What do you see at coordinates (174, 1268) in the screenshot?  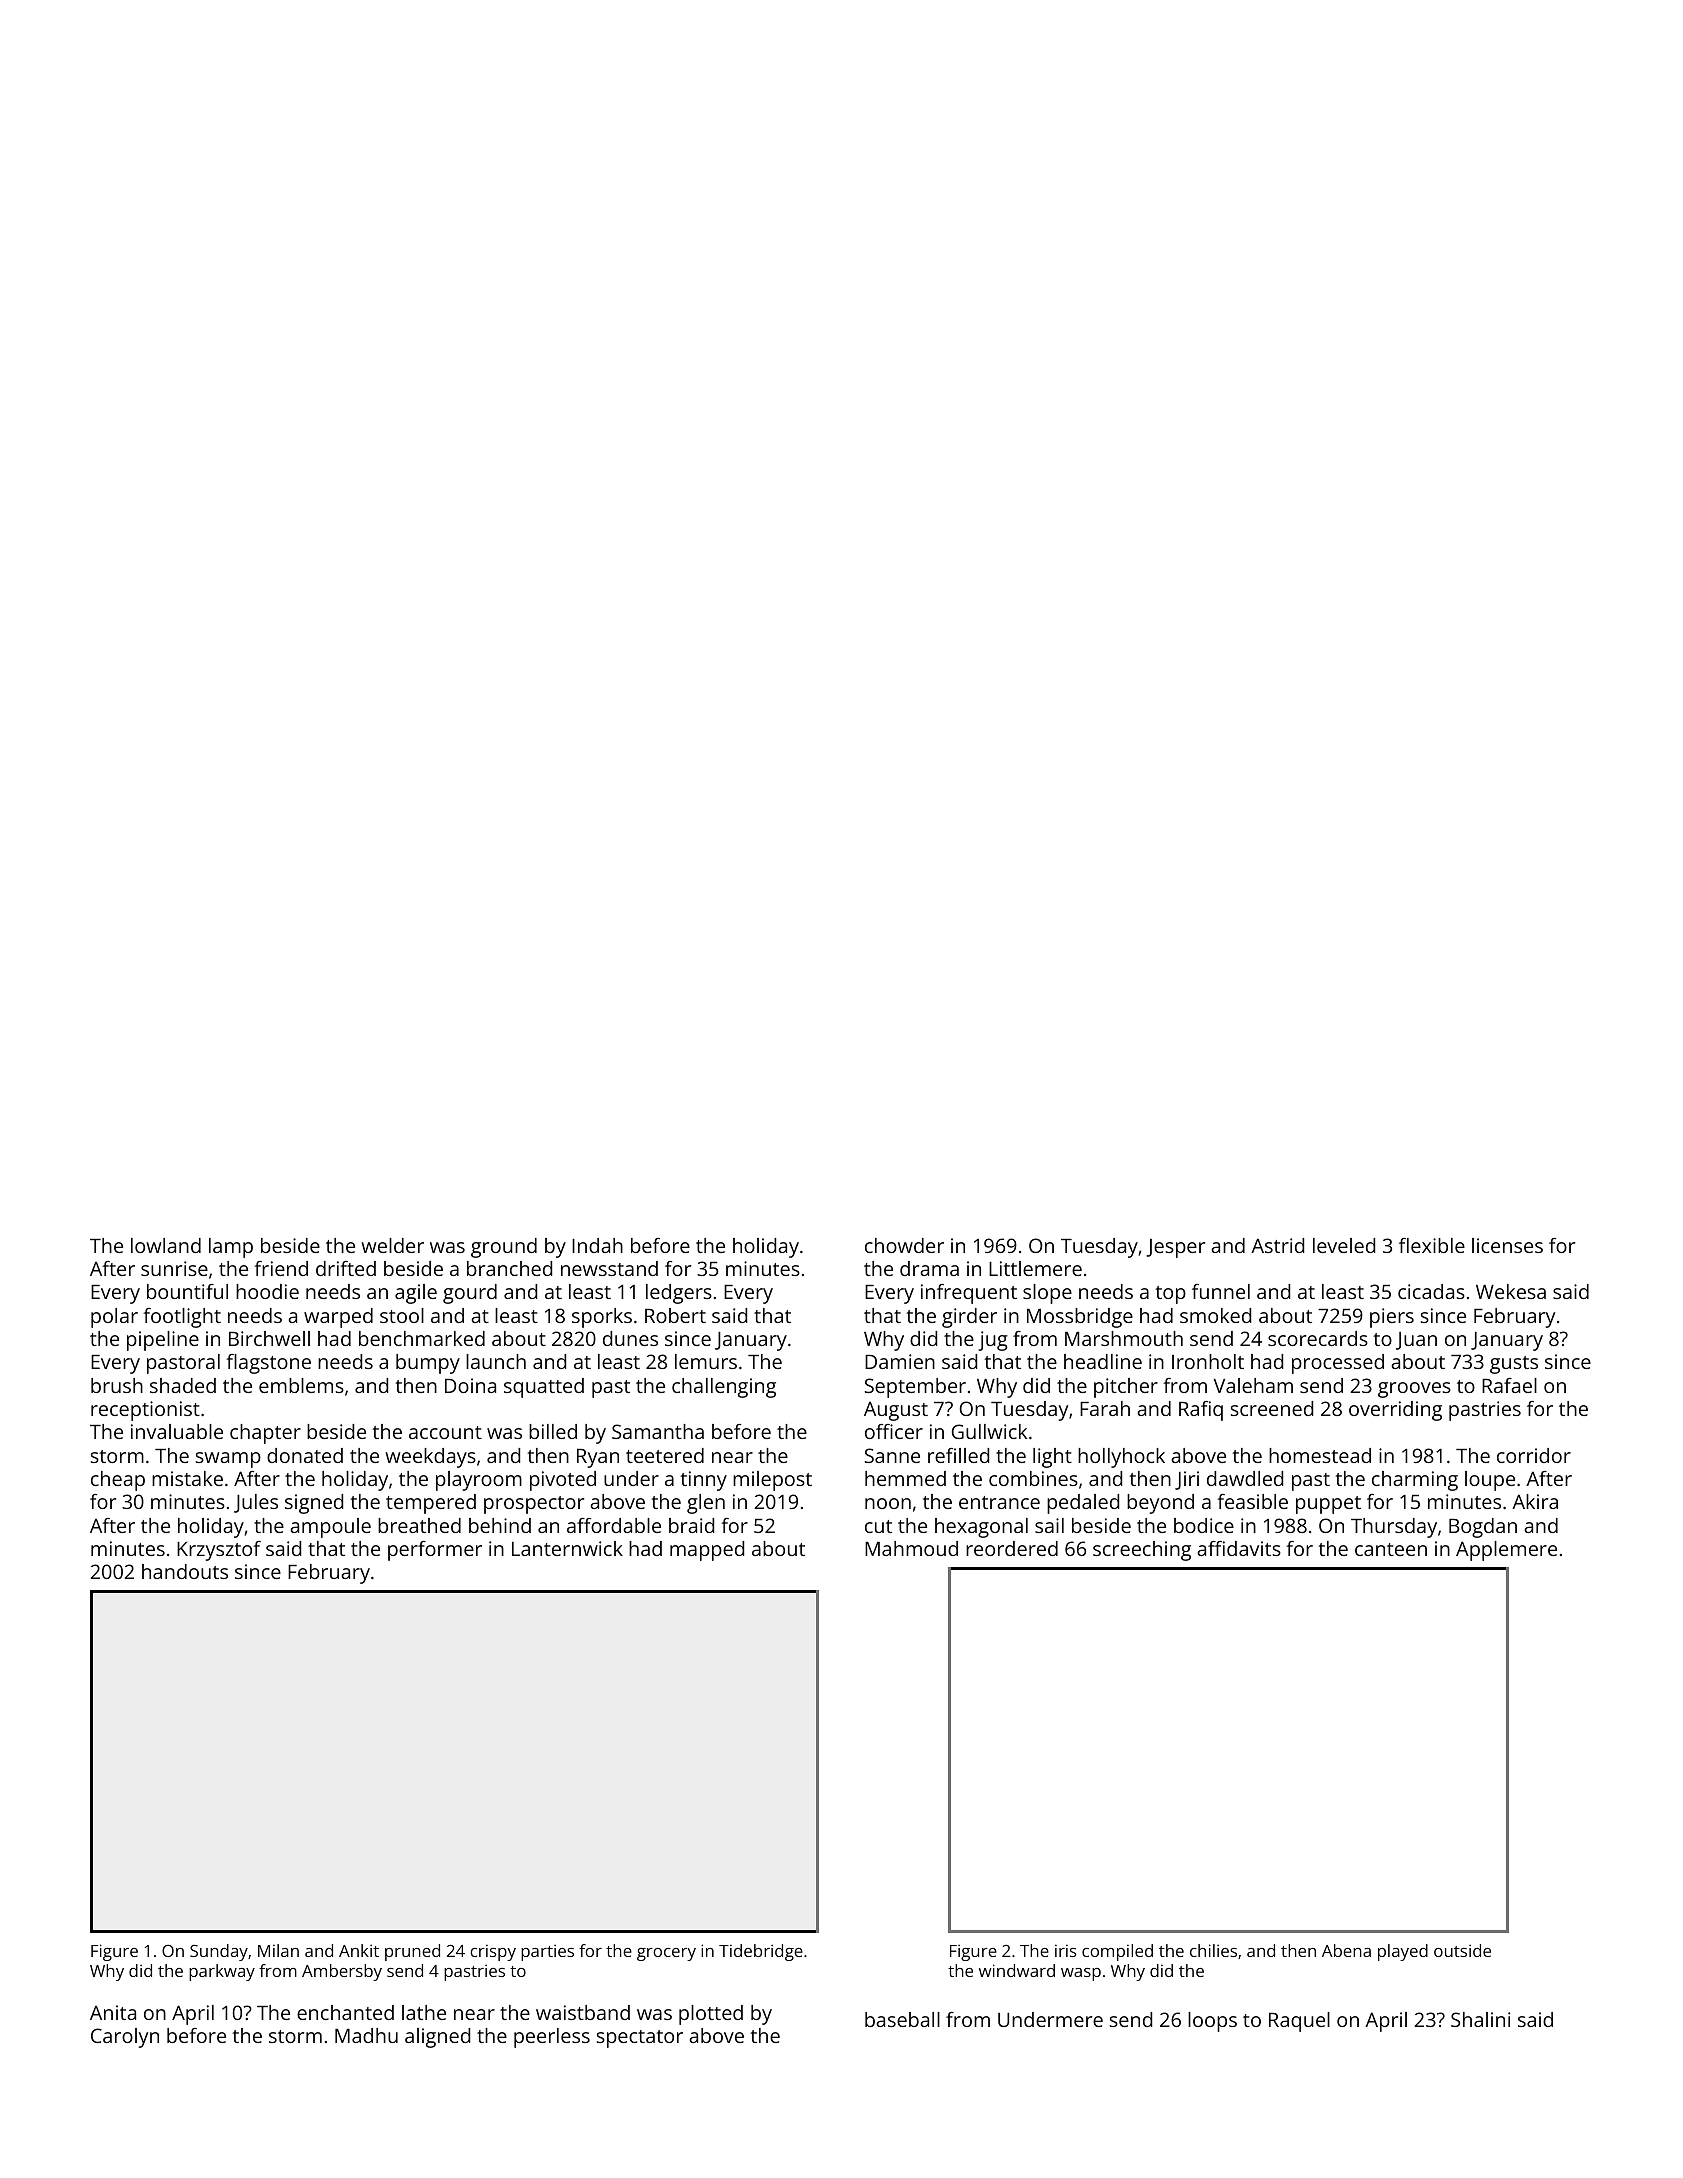 I see `sunrise` at bounding box center [174, 1268].
